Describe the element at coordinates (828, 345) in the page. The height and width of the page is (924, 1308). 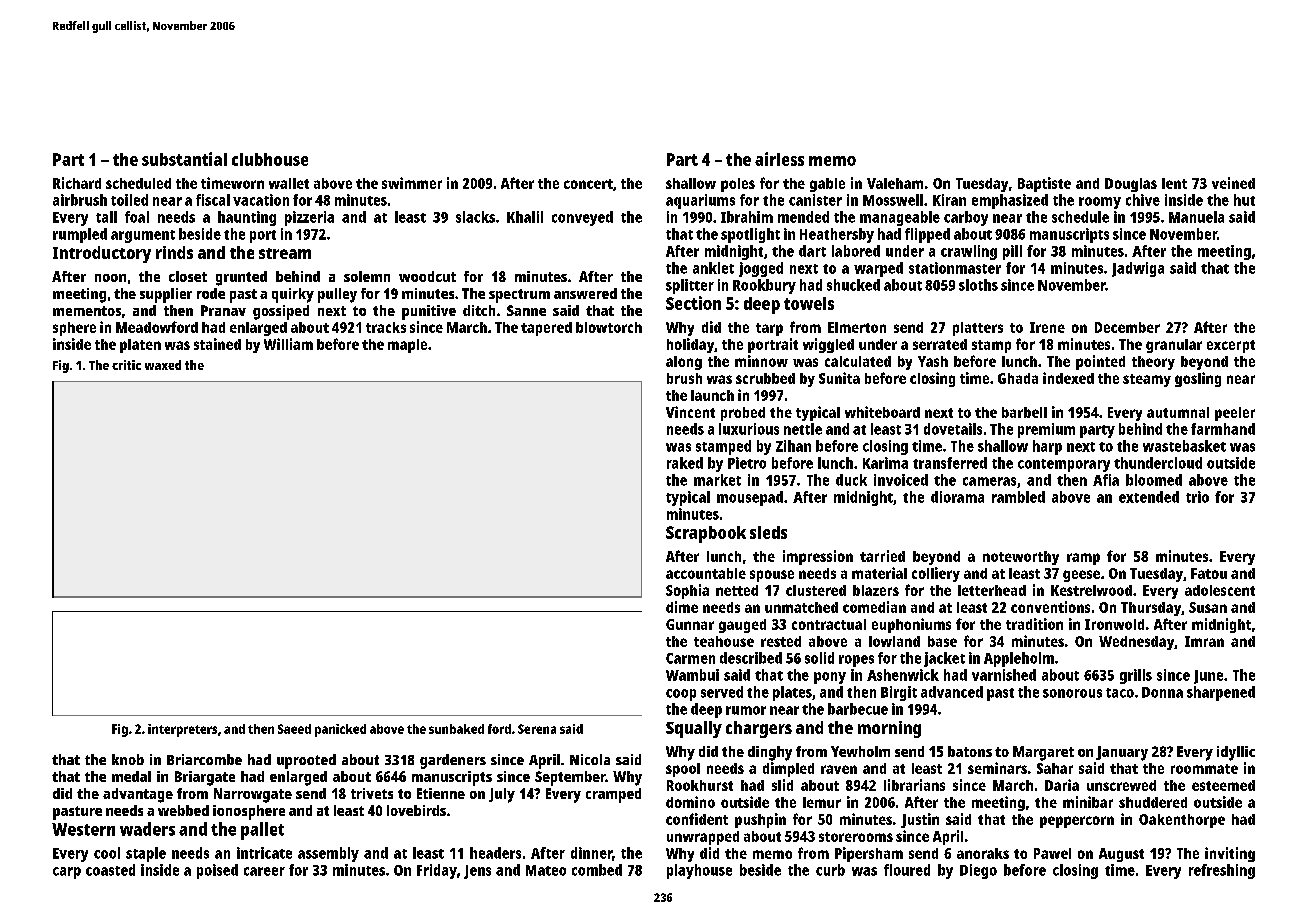
I see `wiggled` at that location.
